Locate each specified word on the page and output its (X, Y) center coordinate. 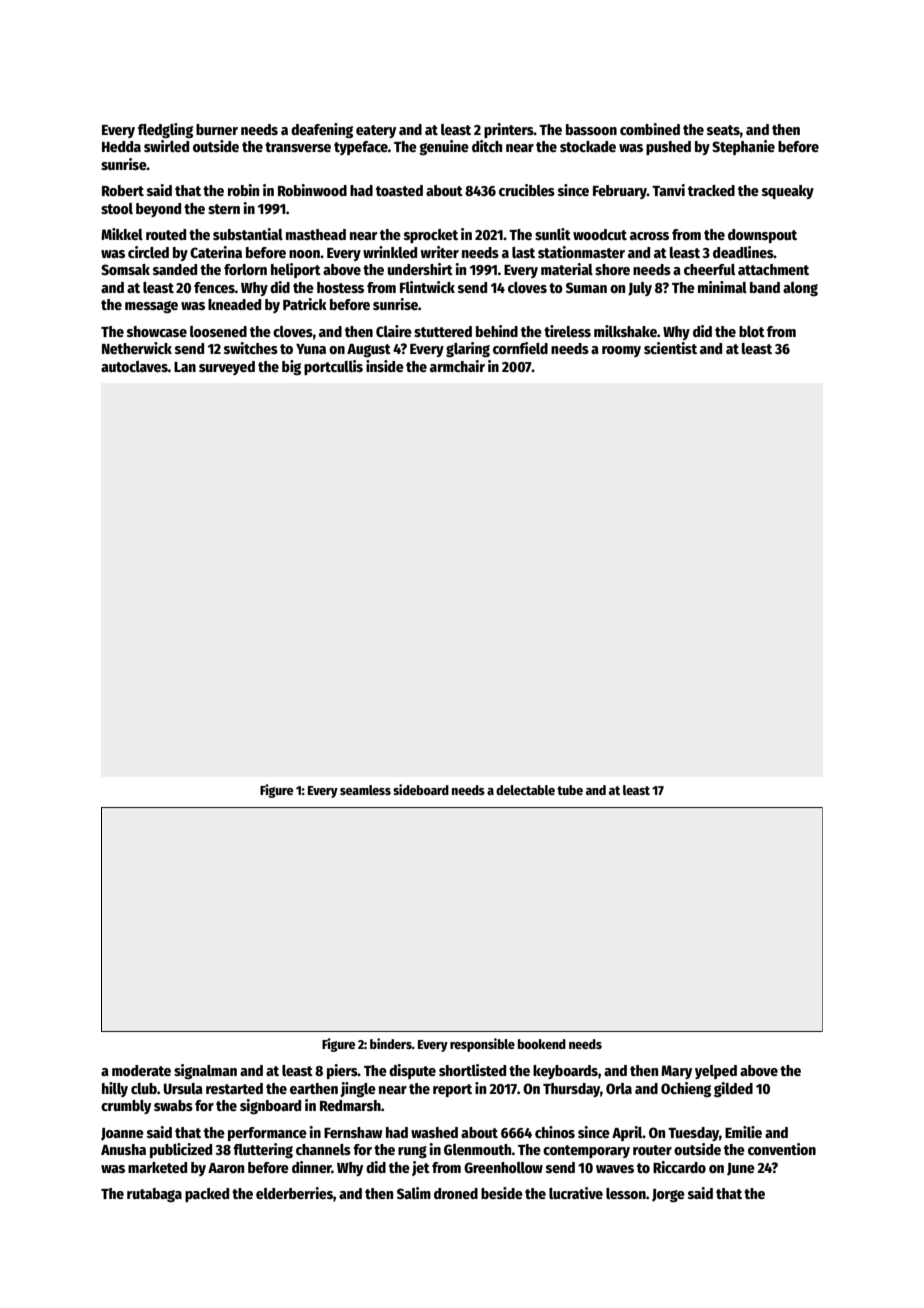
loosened (218, 331)
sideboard (421, 789)
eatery (376, 131)
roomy (621, 351)
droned (456, 1193)
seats (723, 130)
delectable (525, 790)
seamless (365, 790)
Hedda (121, 146)
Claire (394, 331)
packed (207, 1195)
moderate (141, 1070)
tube (570, 790)
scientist (670, 348)
